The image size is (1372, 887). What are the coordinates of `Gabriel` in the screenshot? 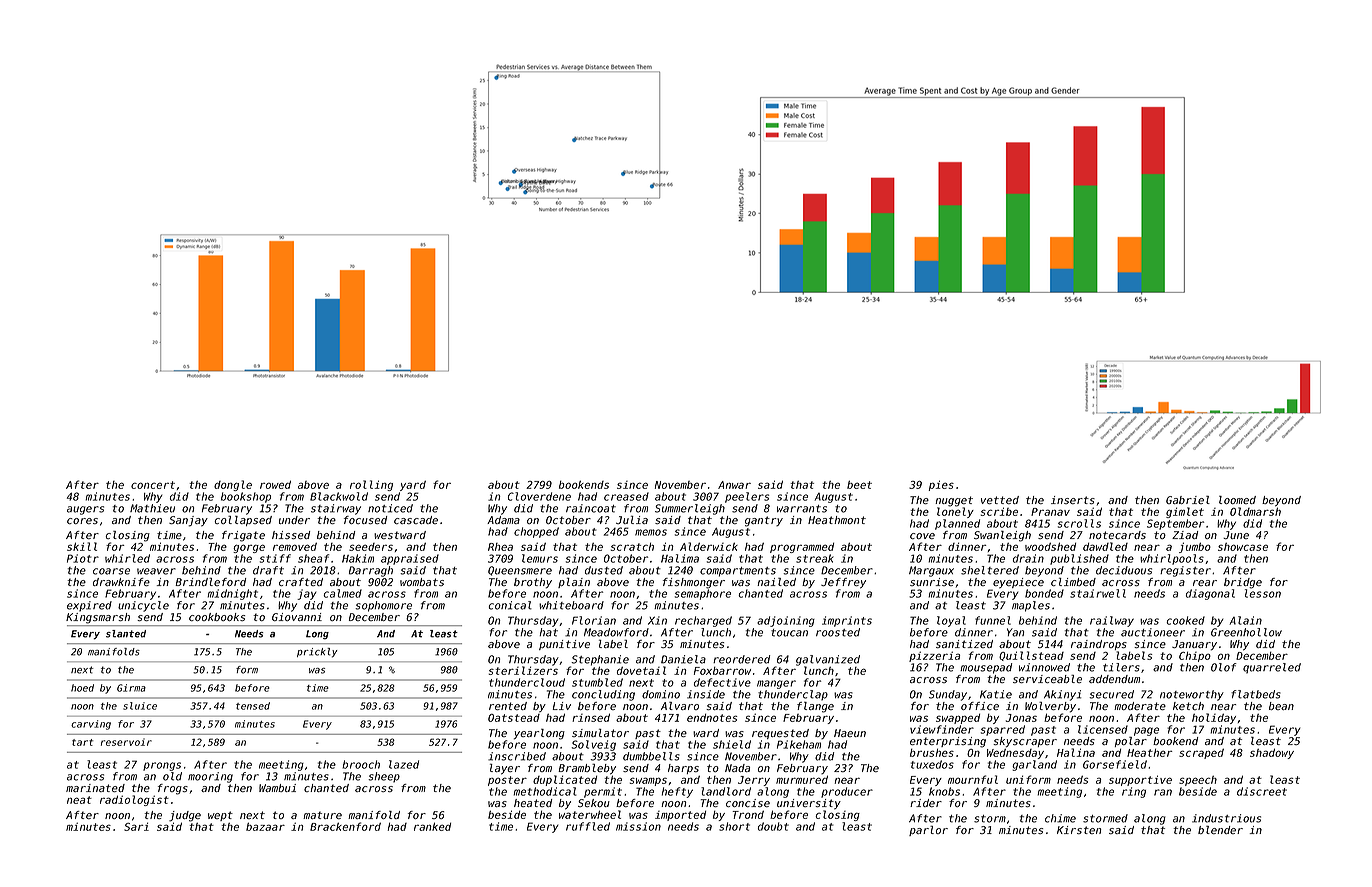 It's located at (1188, 500).
